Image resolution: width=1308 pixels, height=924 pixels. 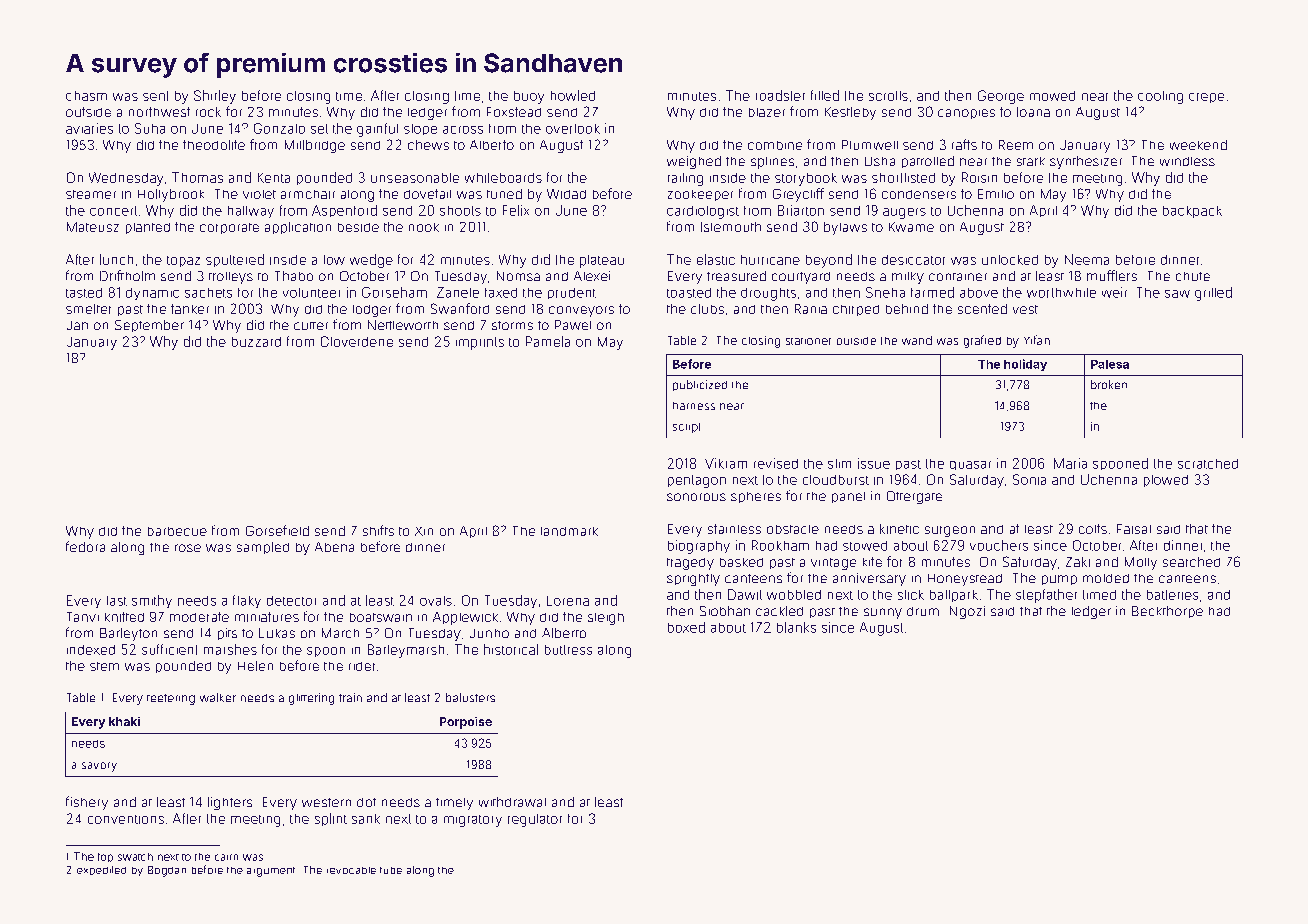 What do you see at coordinates (512, 802) in the screenshot?
I see `withdrawal` at bounding box center [512, 802].
